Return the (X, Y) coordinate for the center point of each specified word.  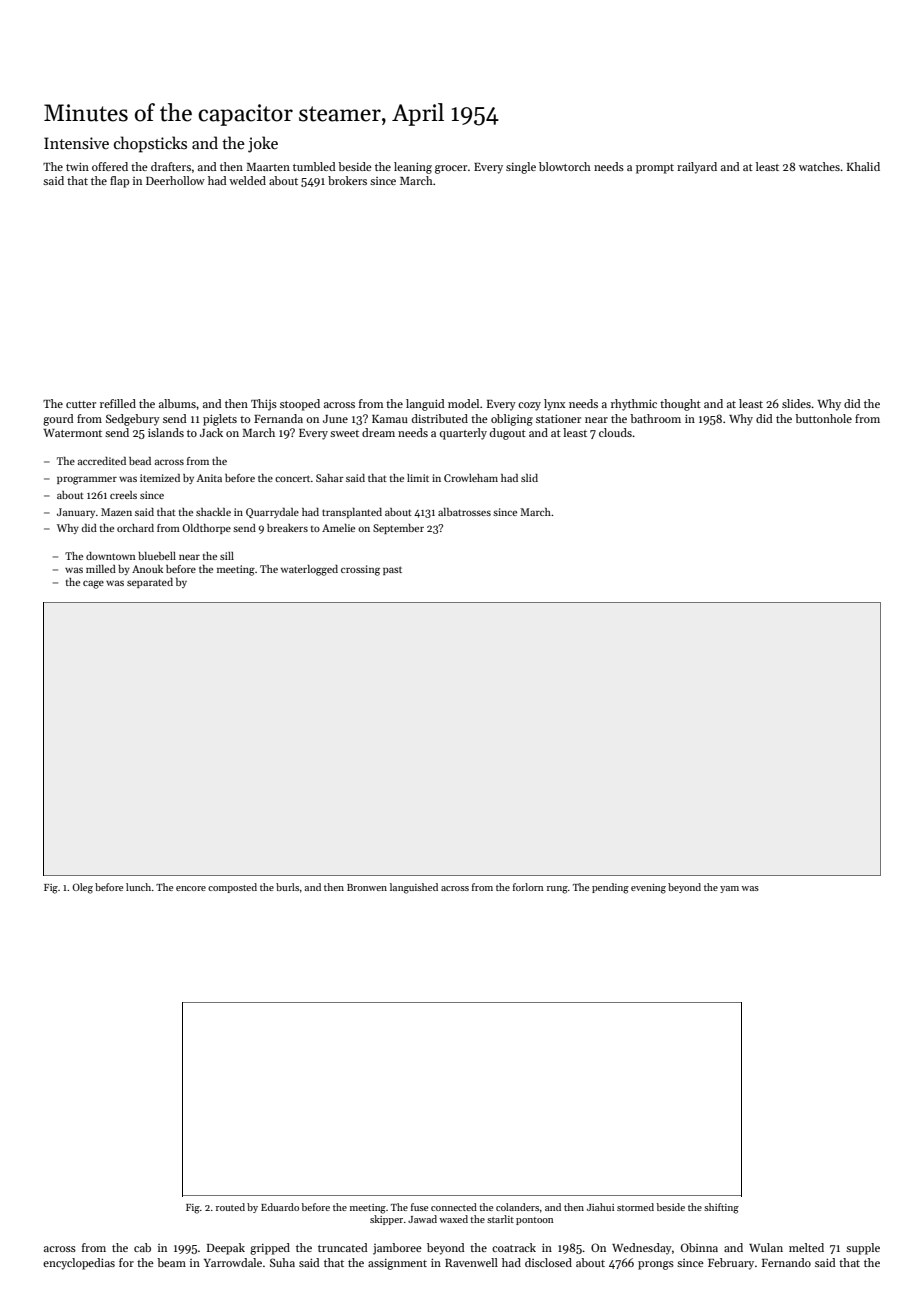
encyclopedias (79, 1264)
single (521, 168)
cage (93, 584)
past (392, 570)
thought (680, 405)
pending (610, 888)
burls (287, 887)
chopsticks (150, 144)
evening (648, 889)
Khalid (863, 166)
